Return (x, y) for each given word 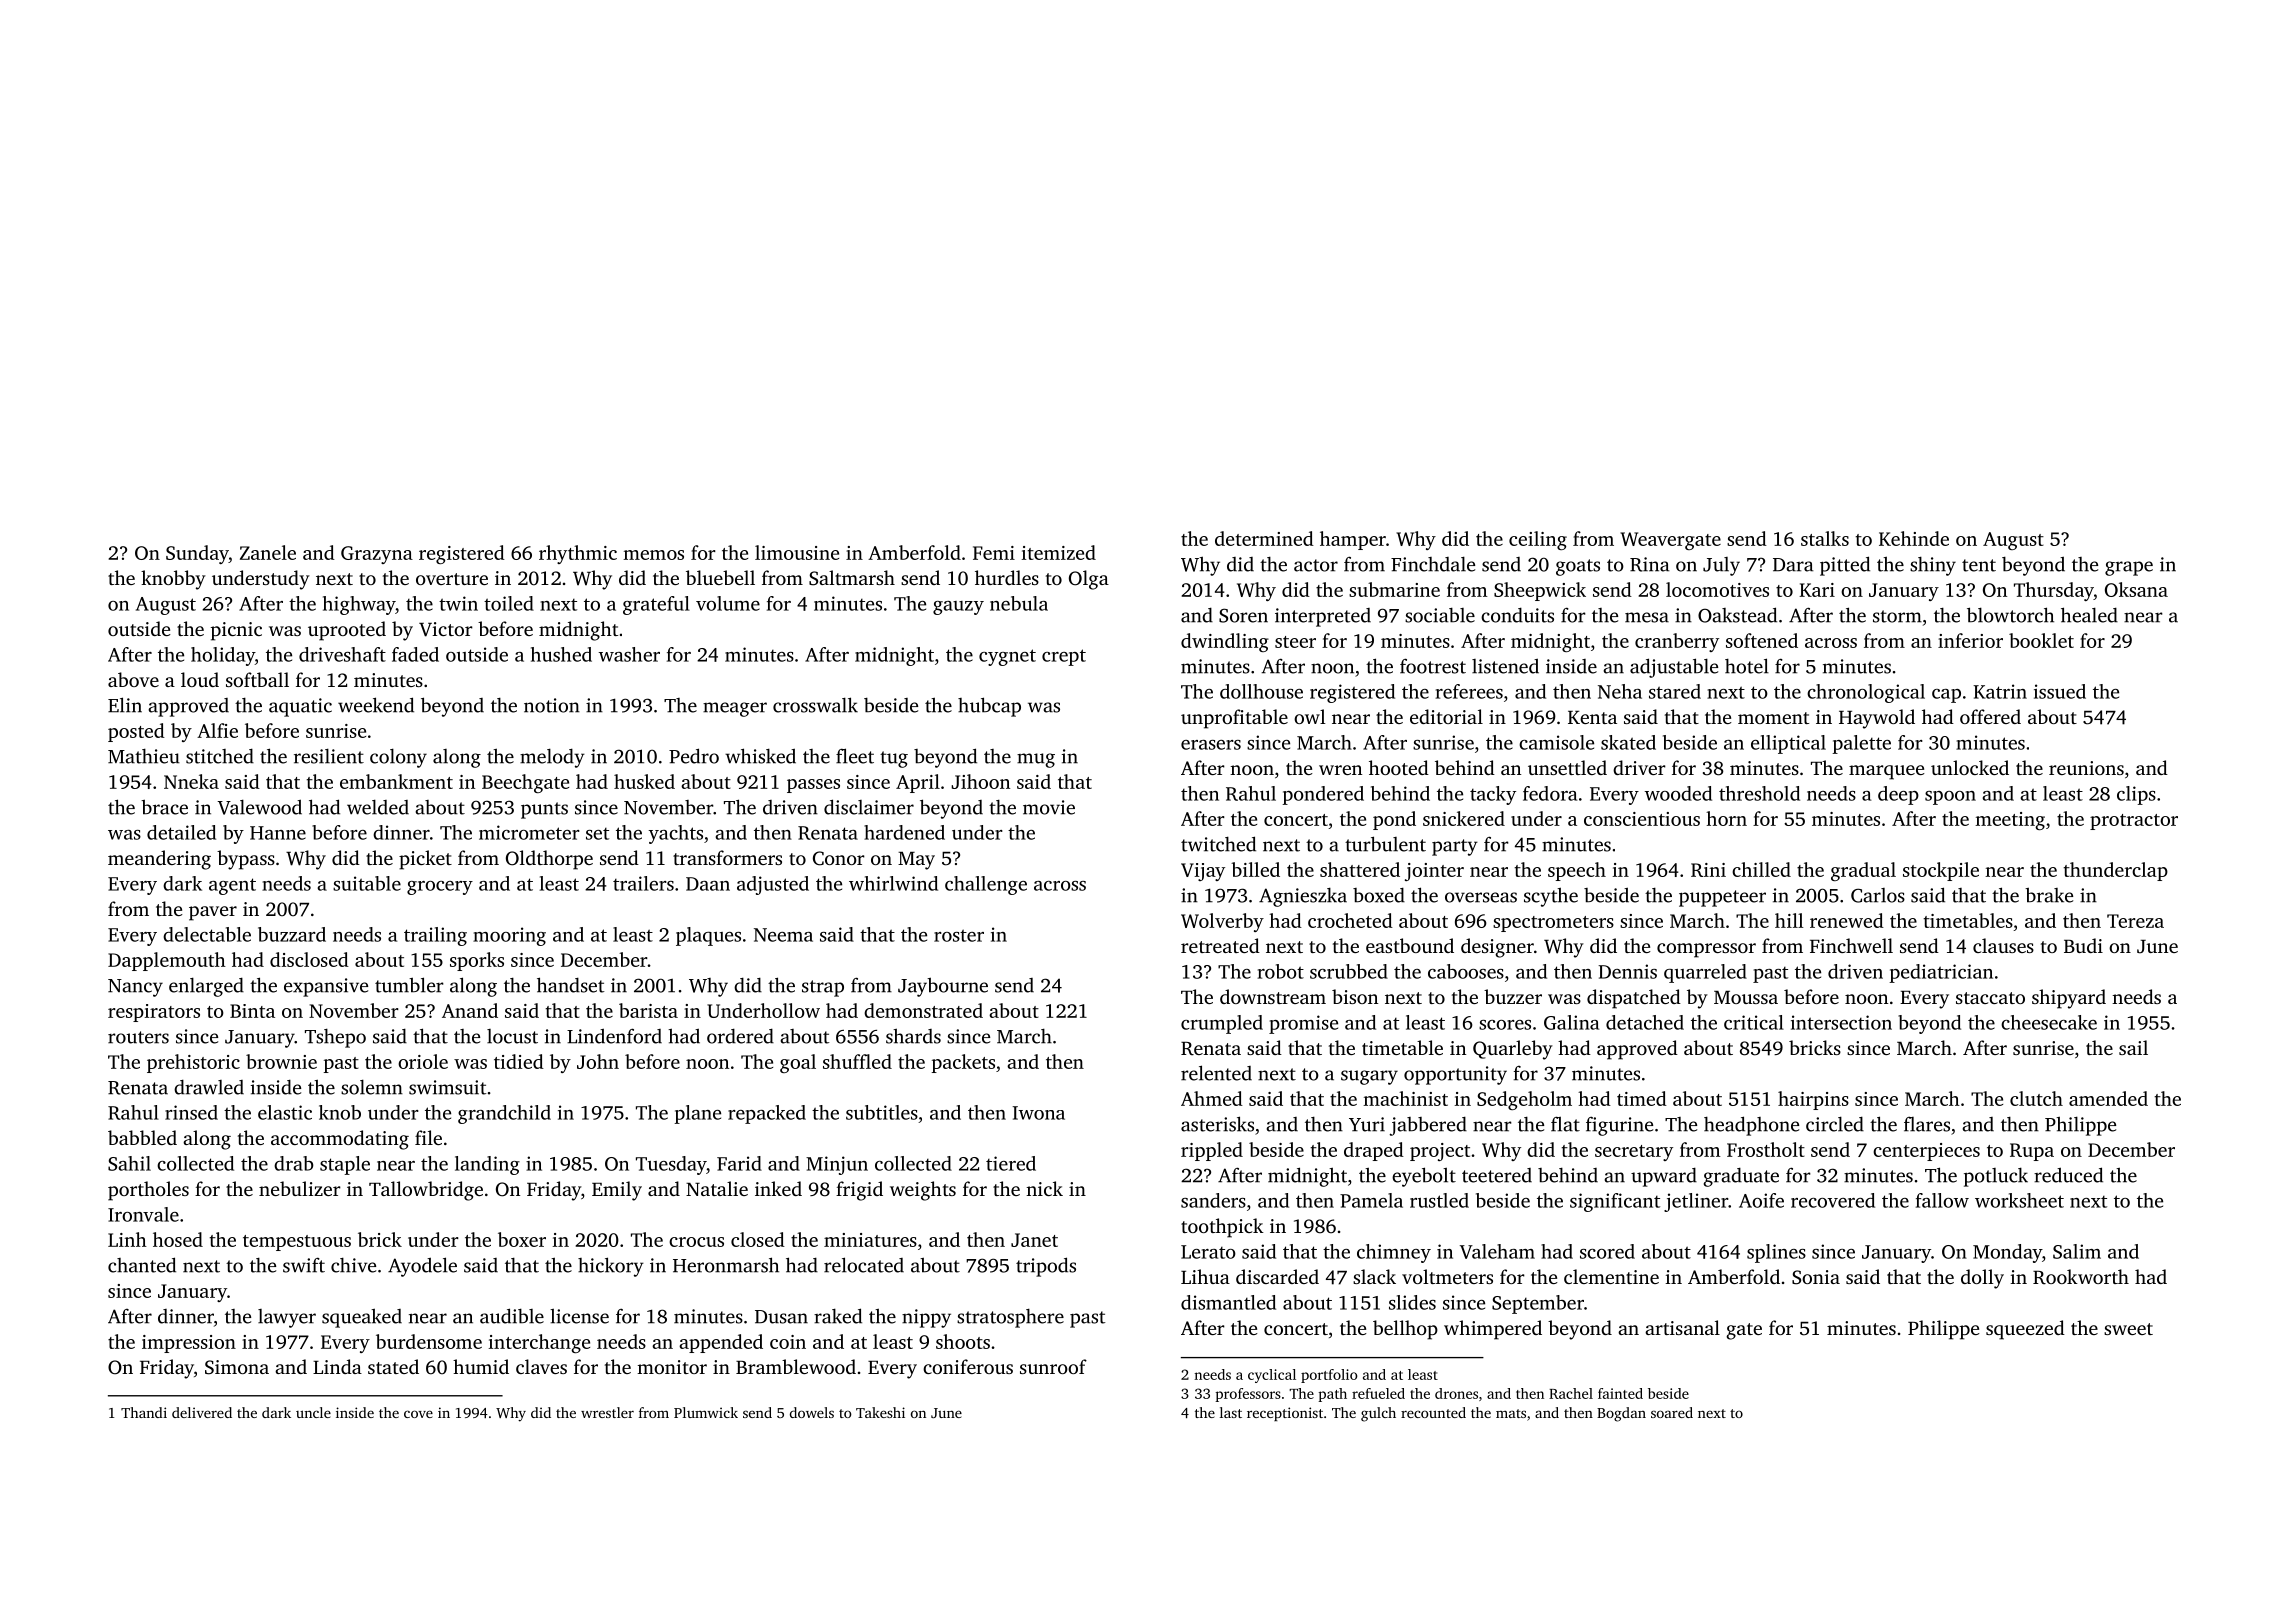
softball (257, 679)
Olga (1089, 580)
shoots (963, 1341)
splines (1776, 1253)
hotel (1747, 666)
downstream (1273, 996)
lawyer (287, 1318)
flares (1927, 1124)
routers (138, 1037)
